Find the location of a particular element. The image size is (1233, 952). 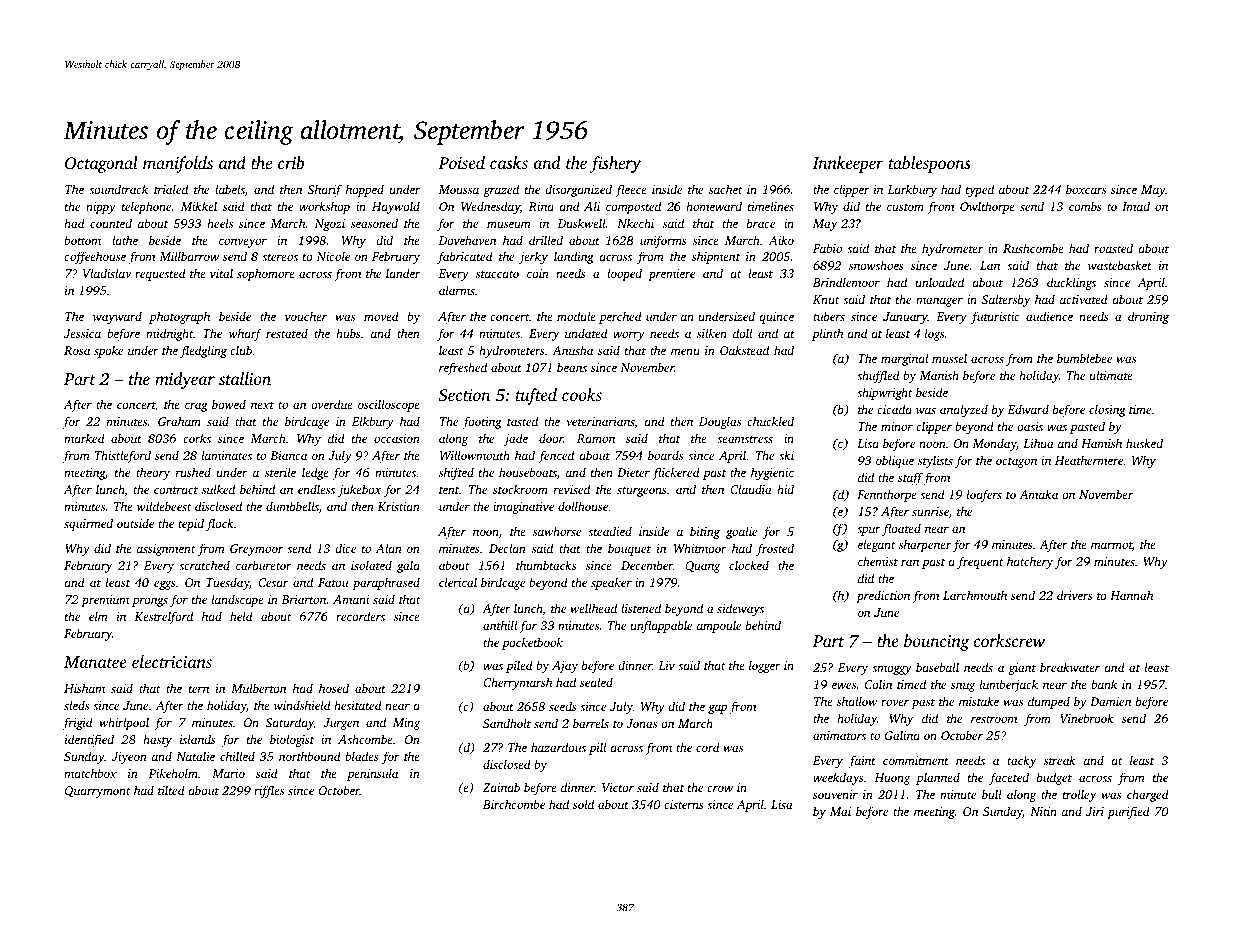

Hannah is located at coordinates (1131, 595).
